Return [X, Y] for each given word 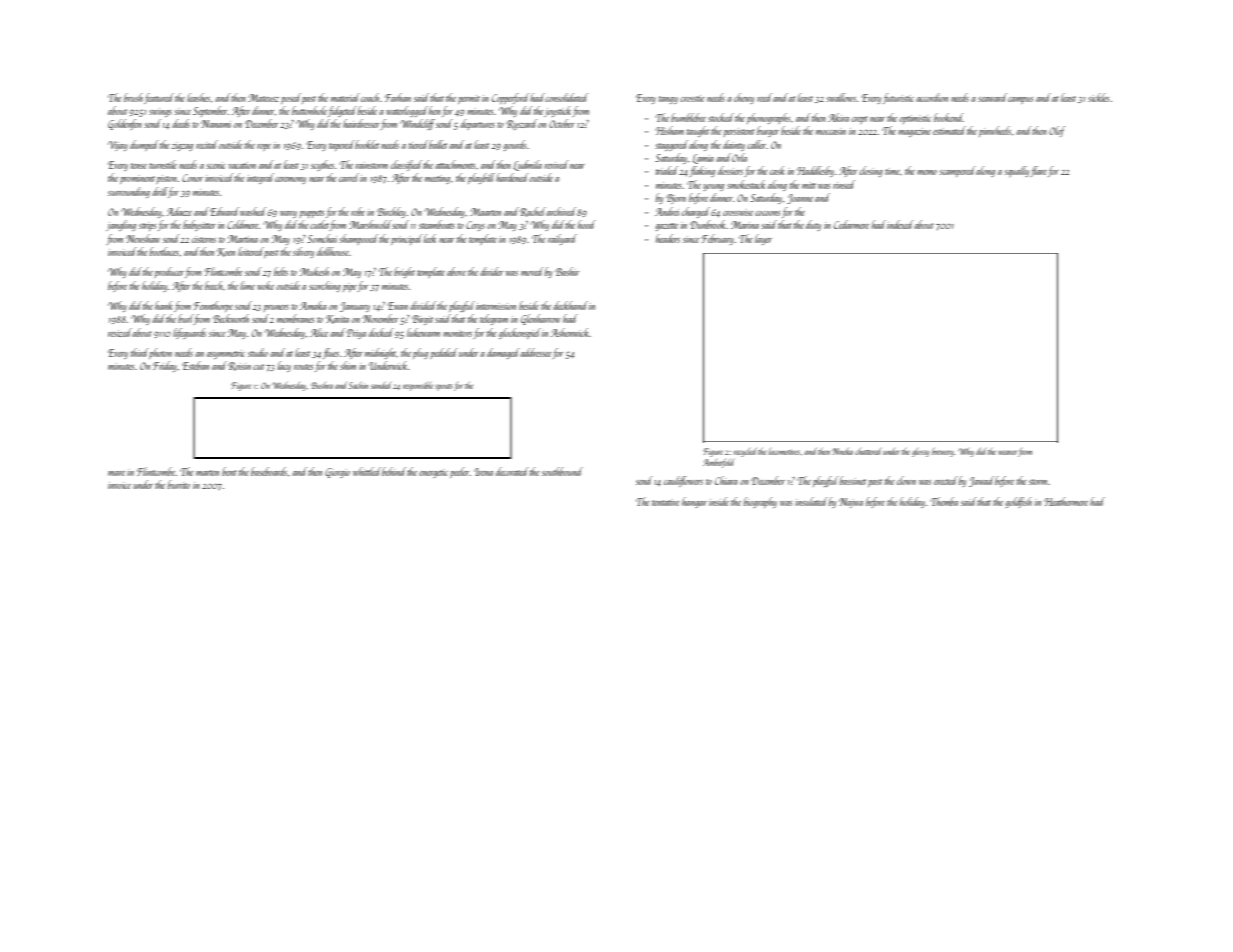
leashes [198, 97]
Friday [165, 366]
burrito [179, 484]
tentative [666, 503]
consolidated [566, 97]
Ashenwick [570, 332]
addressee [536, 352]
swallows [841, 97]
